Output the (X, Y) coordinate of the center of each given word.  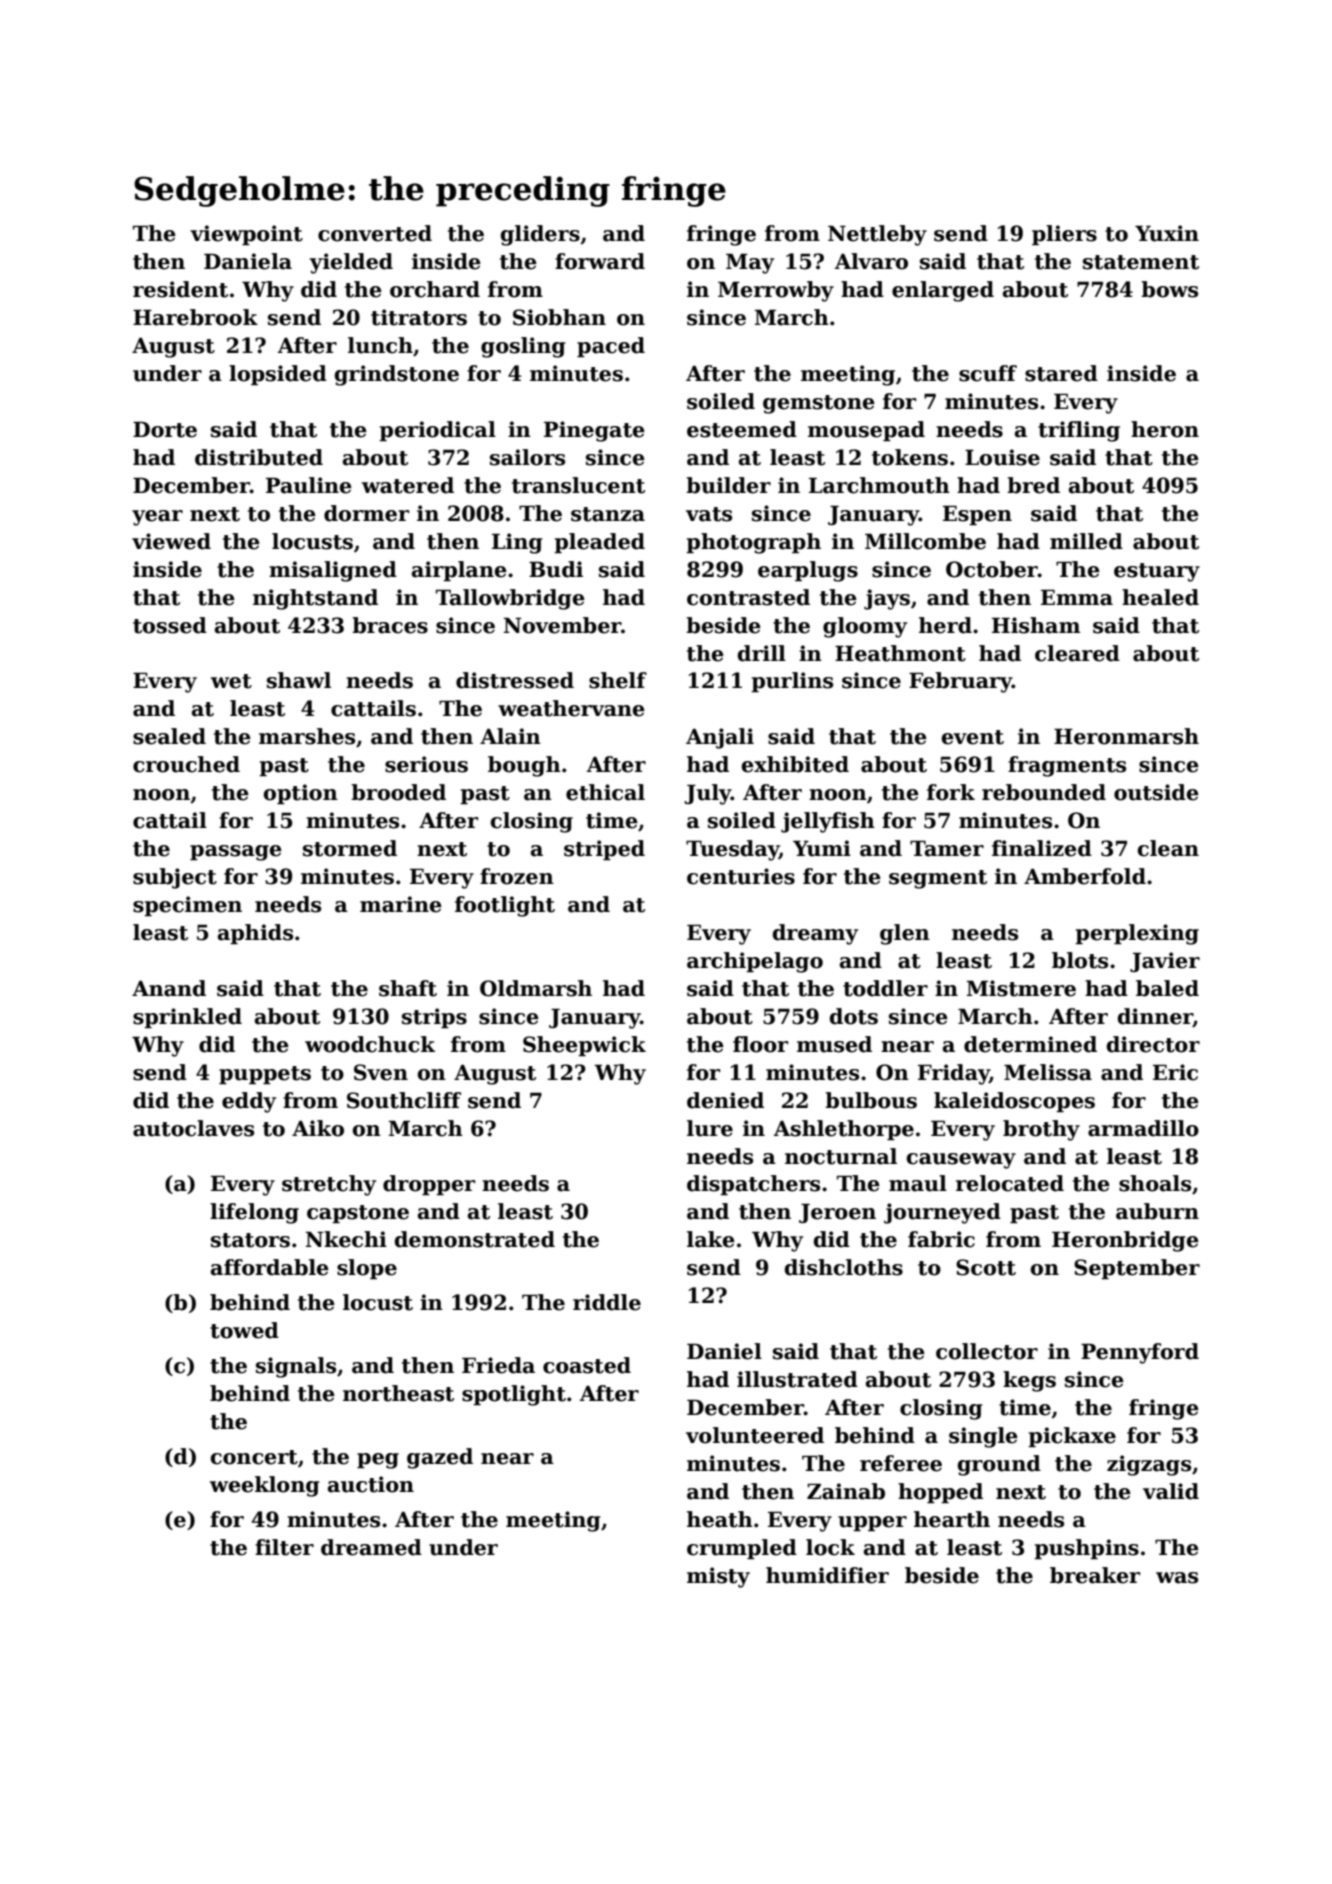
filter (284, 1547)
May (750, 264)
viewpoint (246, 235)
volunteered (755, 1435)
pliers (1064, 235)
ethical (605, 792)
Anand (169, 988)
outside (1156, 792)
